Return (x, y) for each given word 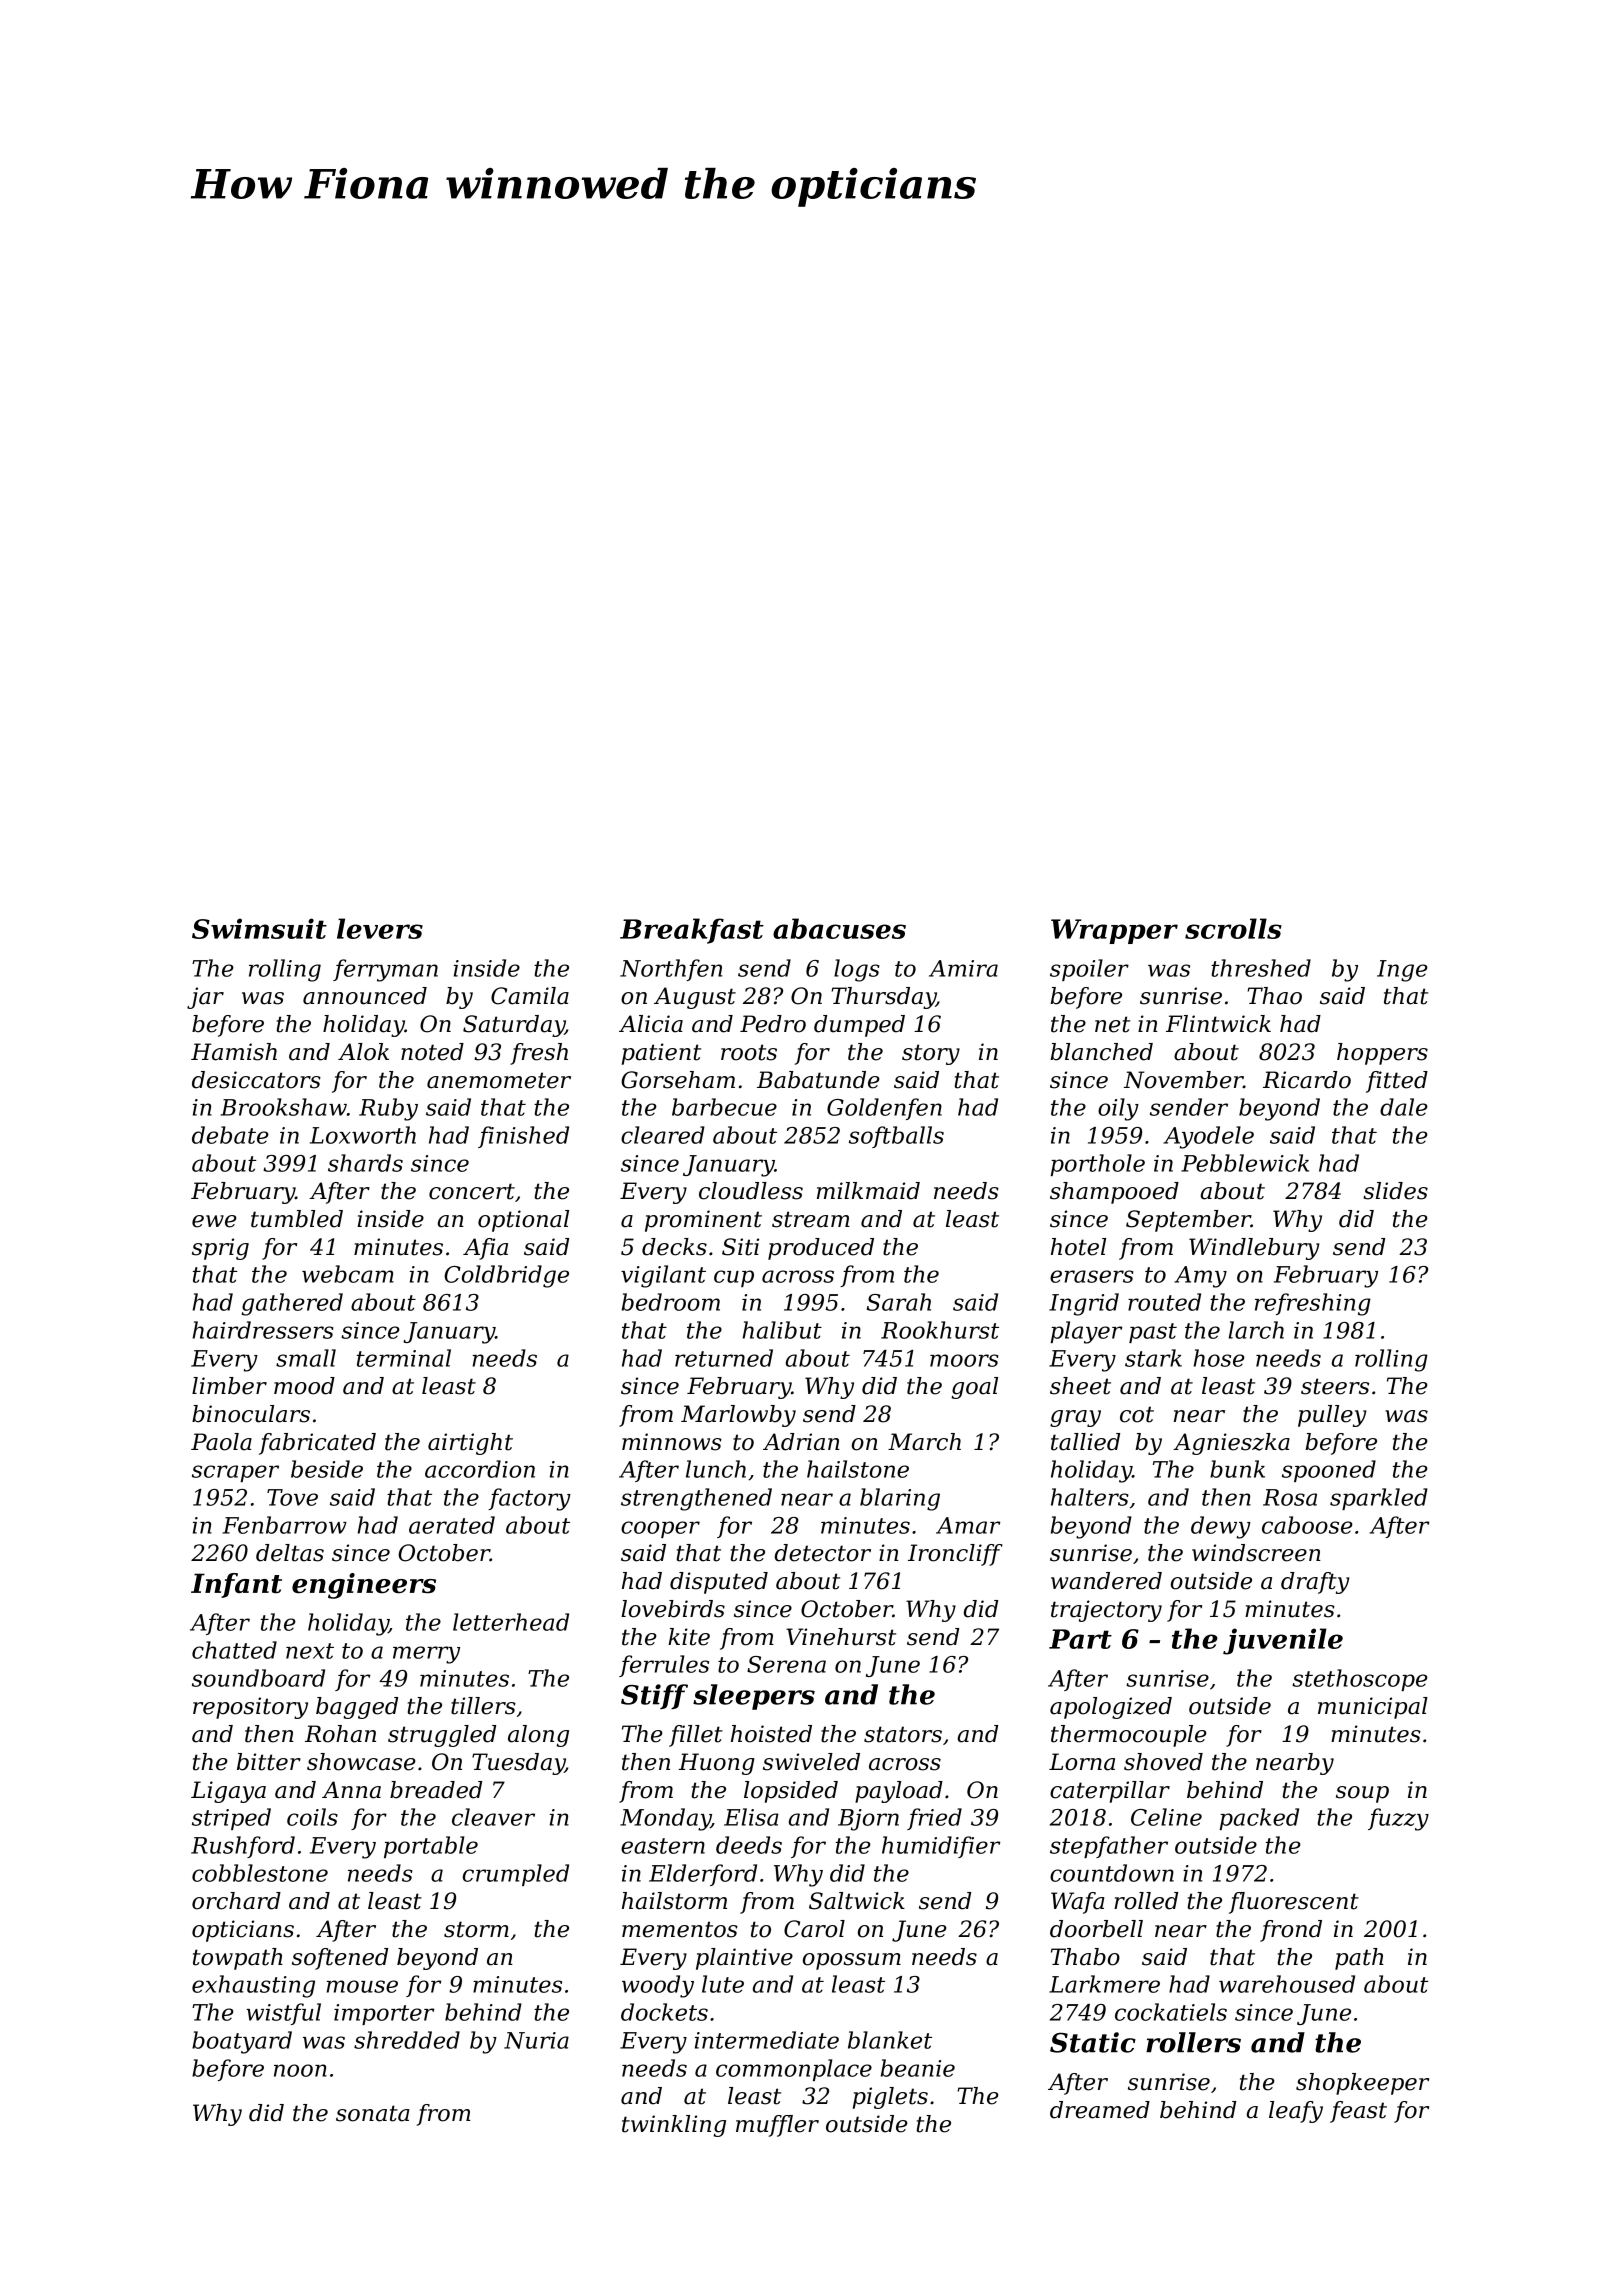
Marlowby (738, 1416)
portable (431, 1847)
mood (304, 1386)
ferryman (385, 970)
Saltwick (857, 1901)
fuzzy (1398, 1819)
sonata (373, 2113)
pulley (1332, 1416)
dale (1404, 1107)
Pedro (773, 1024)
